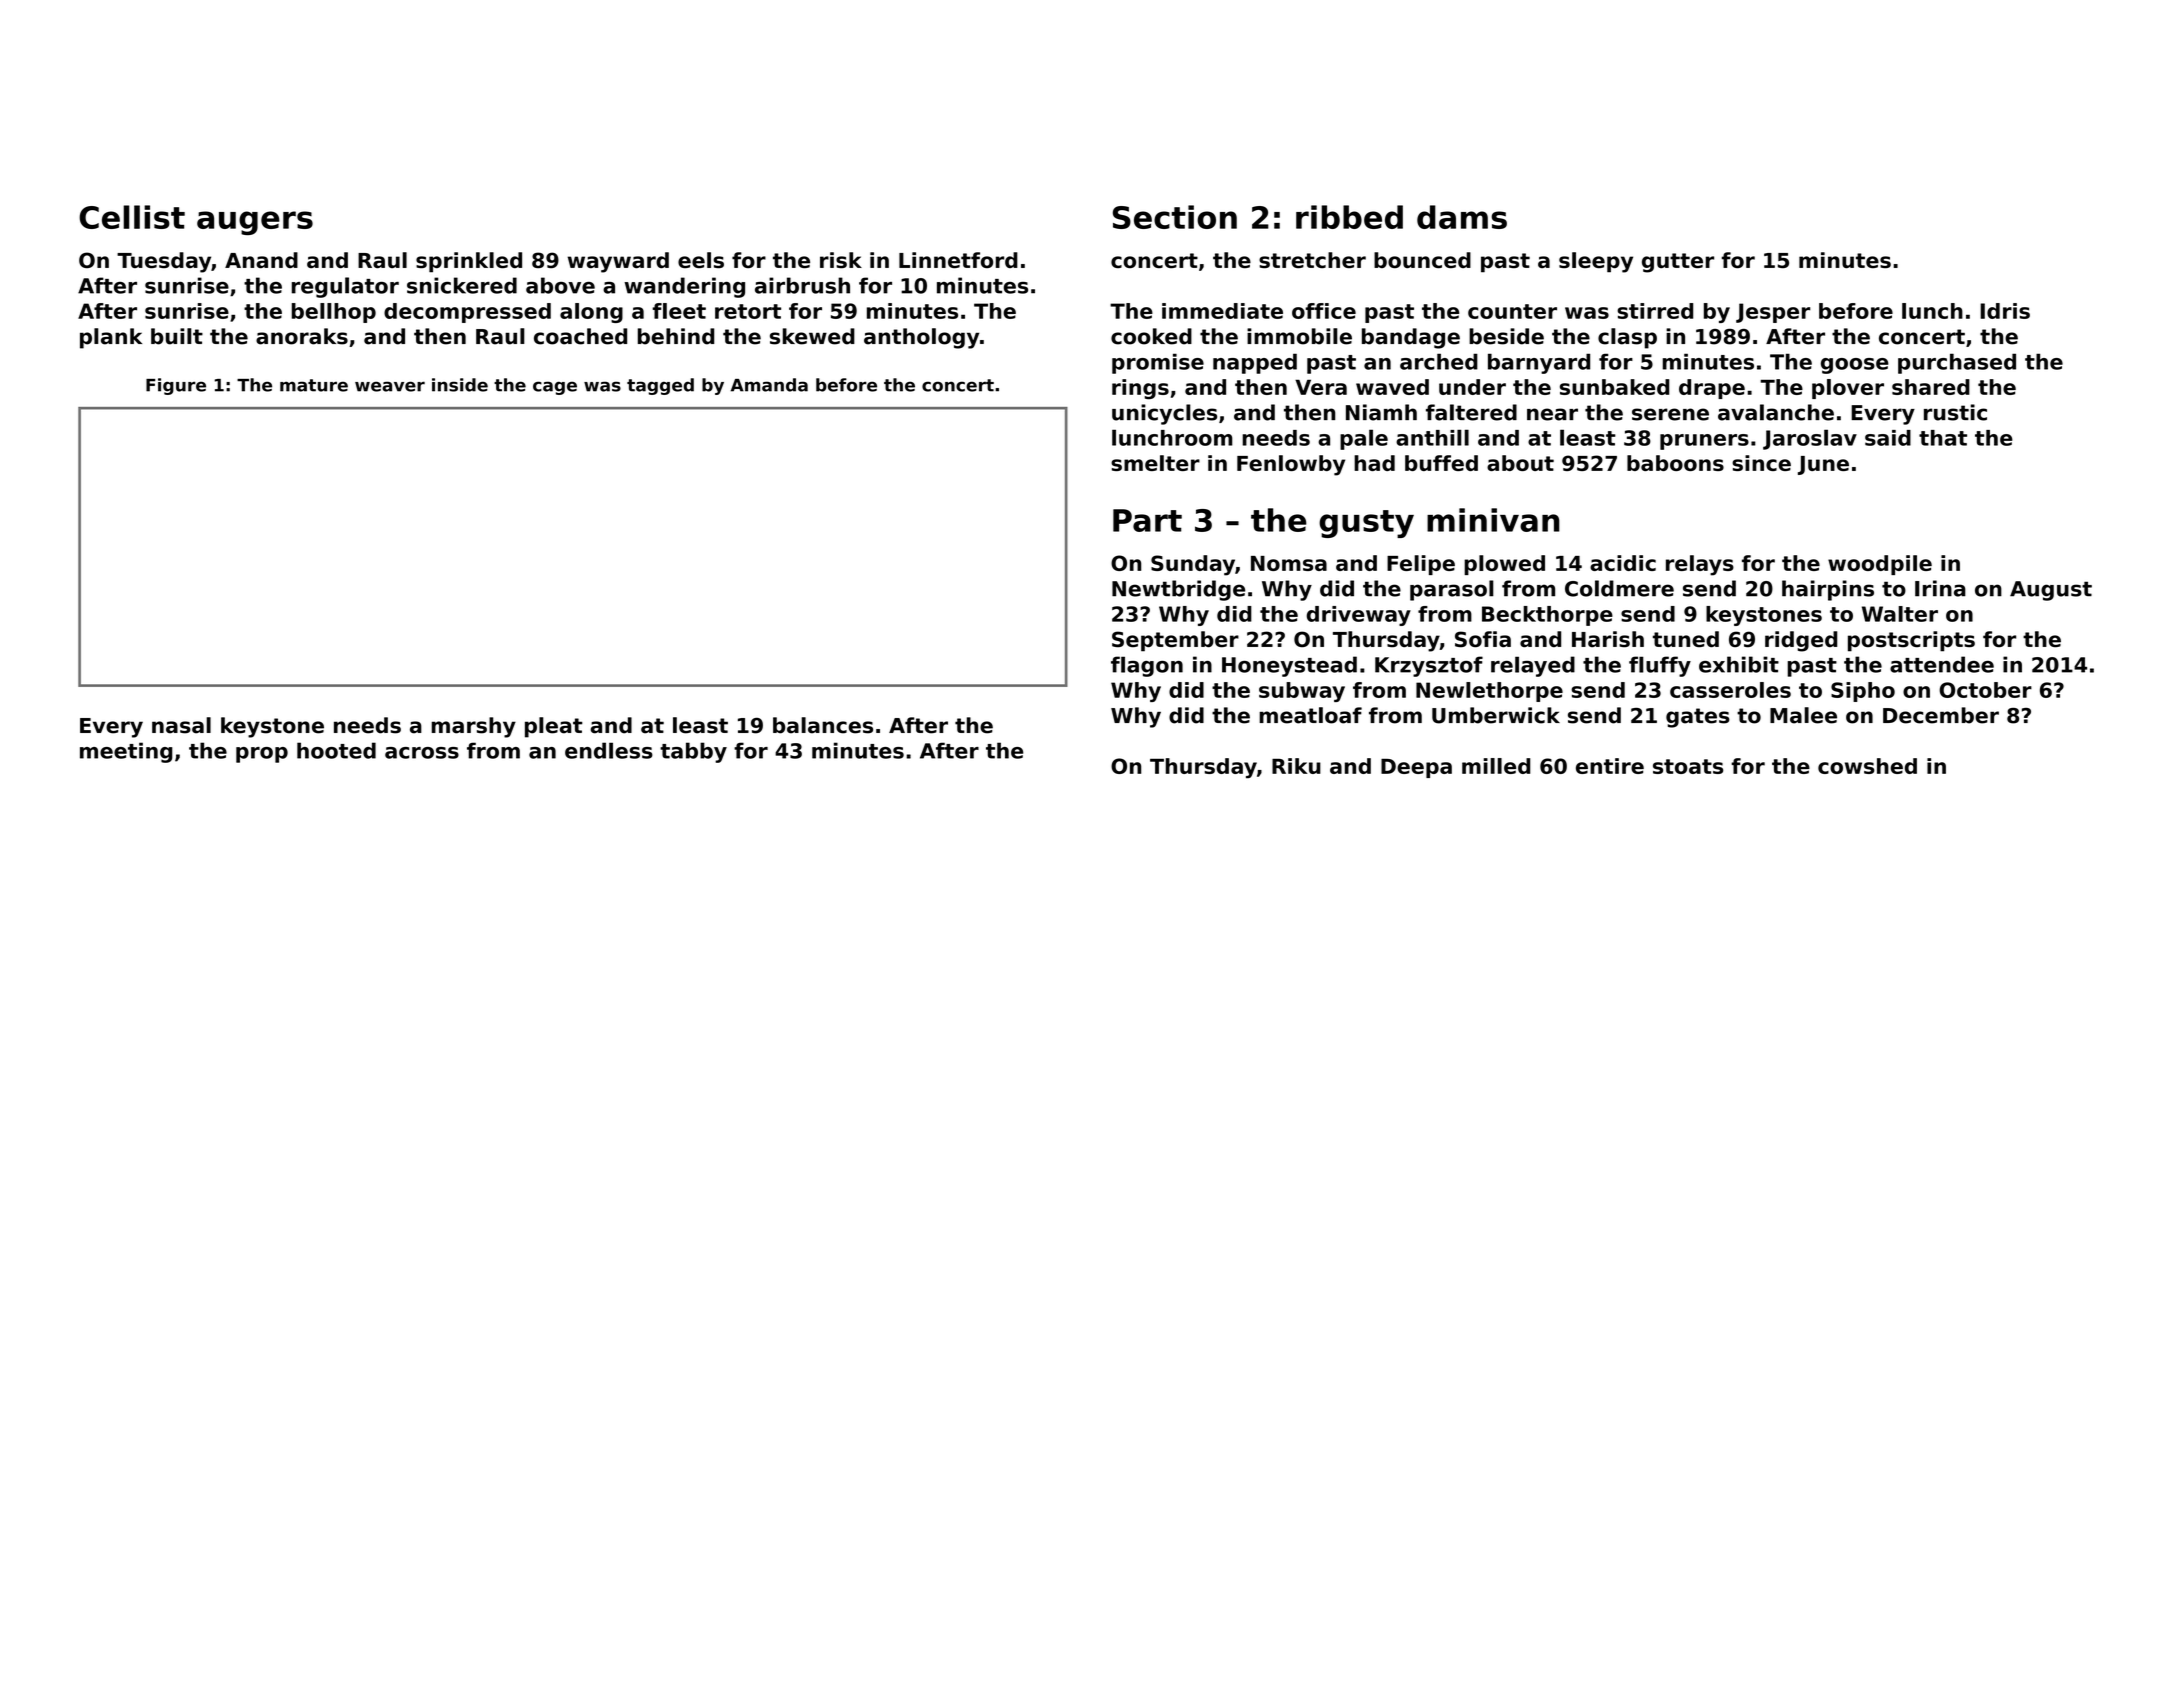 This image has width=2178, height=1683. Describe the element at coordinates (679, 311) in the image. I see `fleet` at that location.
